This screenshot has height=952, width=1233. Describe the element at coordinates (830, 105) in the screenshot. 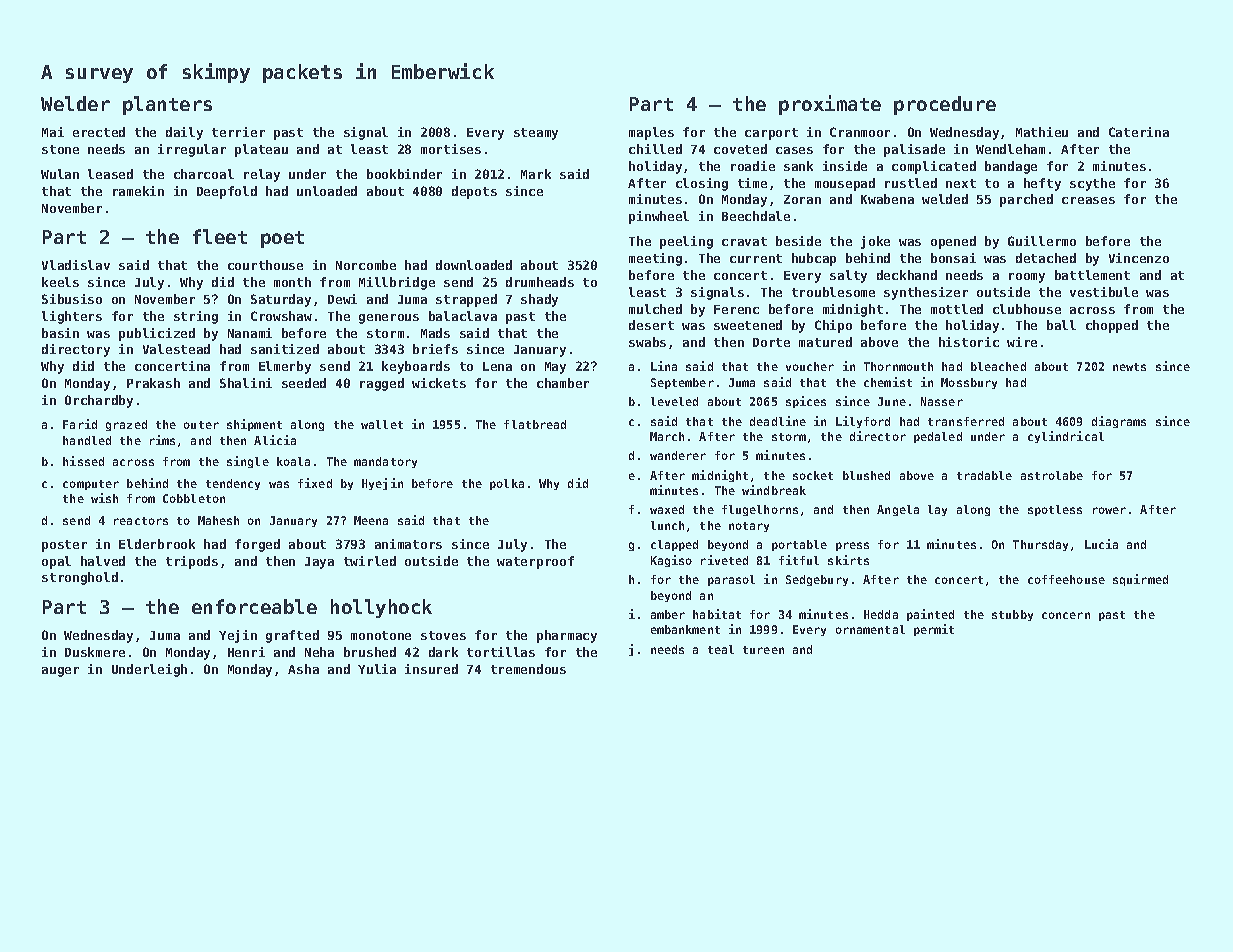

I see `proximate` at that location.
